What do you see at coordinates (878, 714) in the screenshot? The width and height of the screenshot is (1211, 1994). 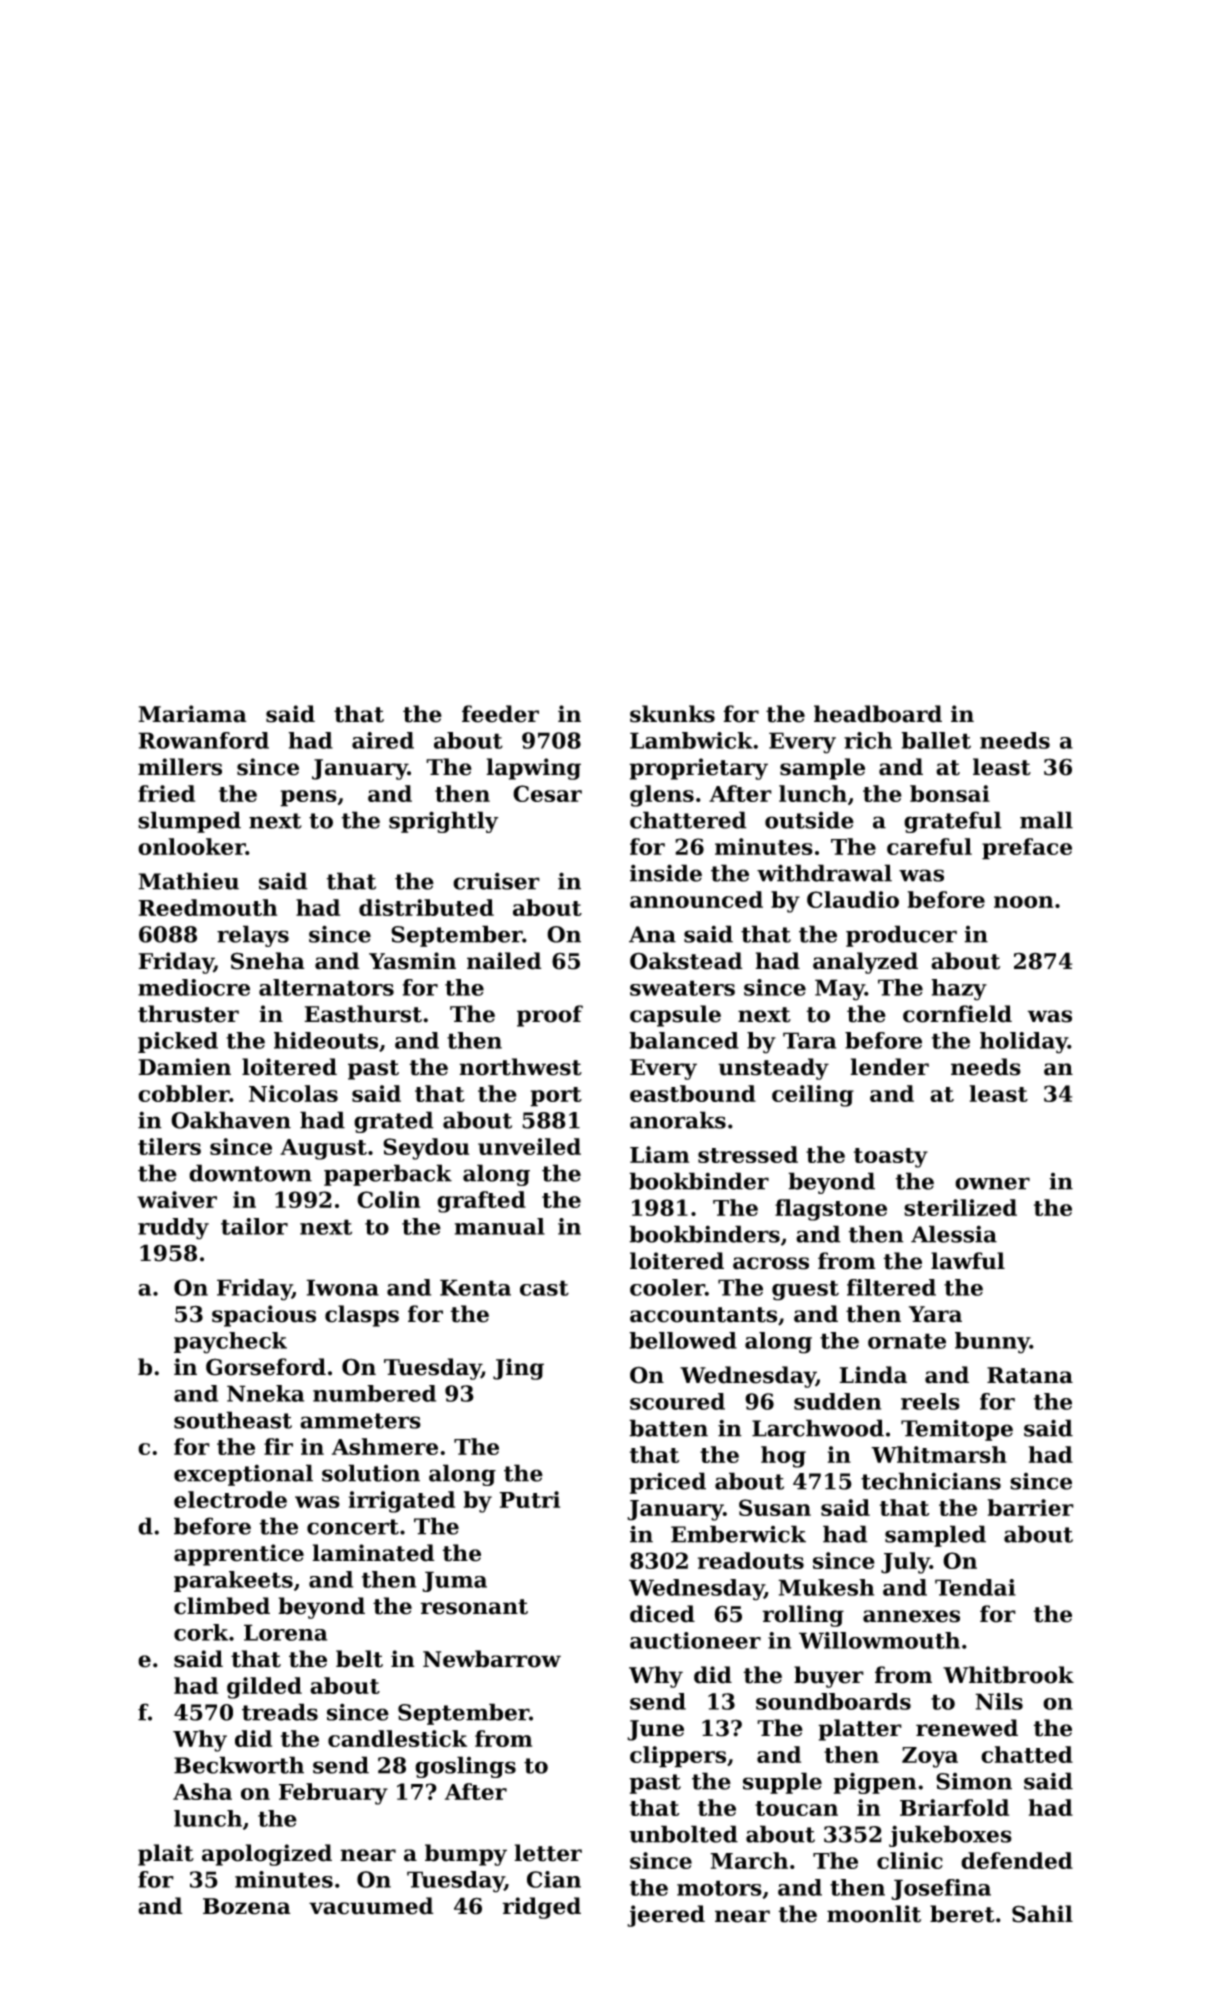 I see `headboard` at bounding box center [878, 714].
